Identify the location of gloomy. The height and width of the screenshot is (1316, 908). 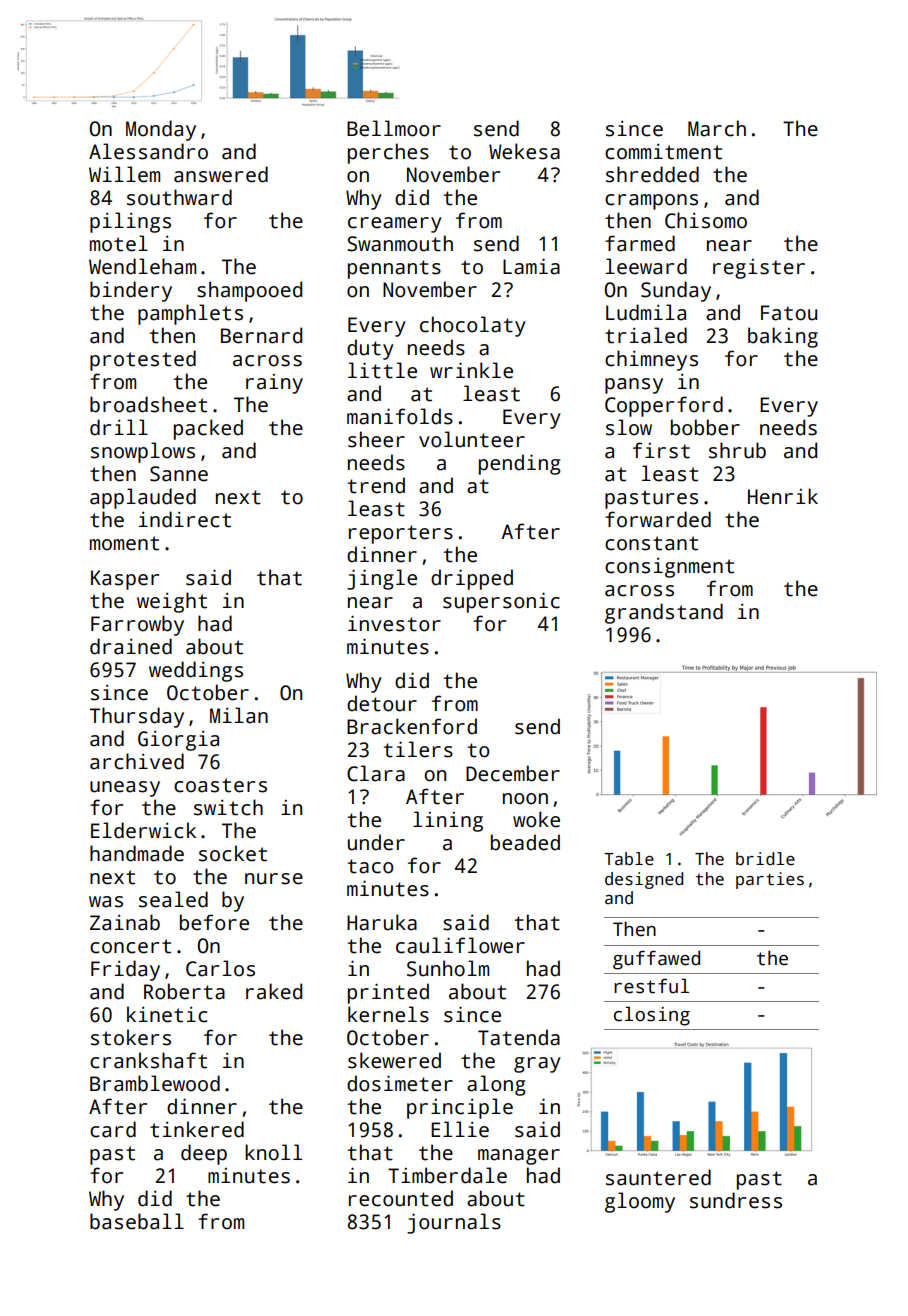
(640, 1202).
